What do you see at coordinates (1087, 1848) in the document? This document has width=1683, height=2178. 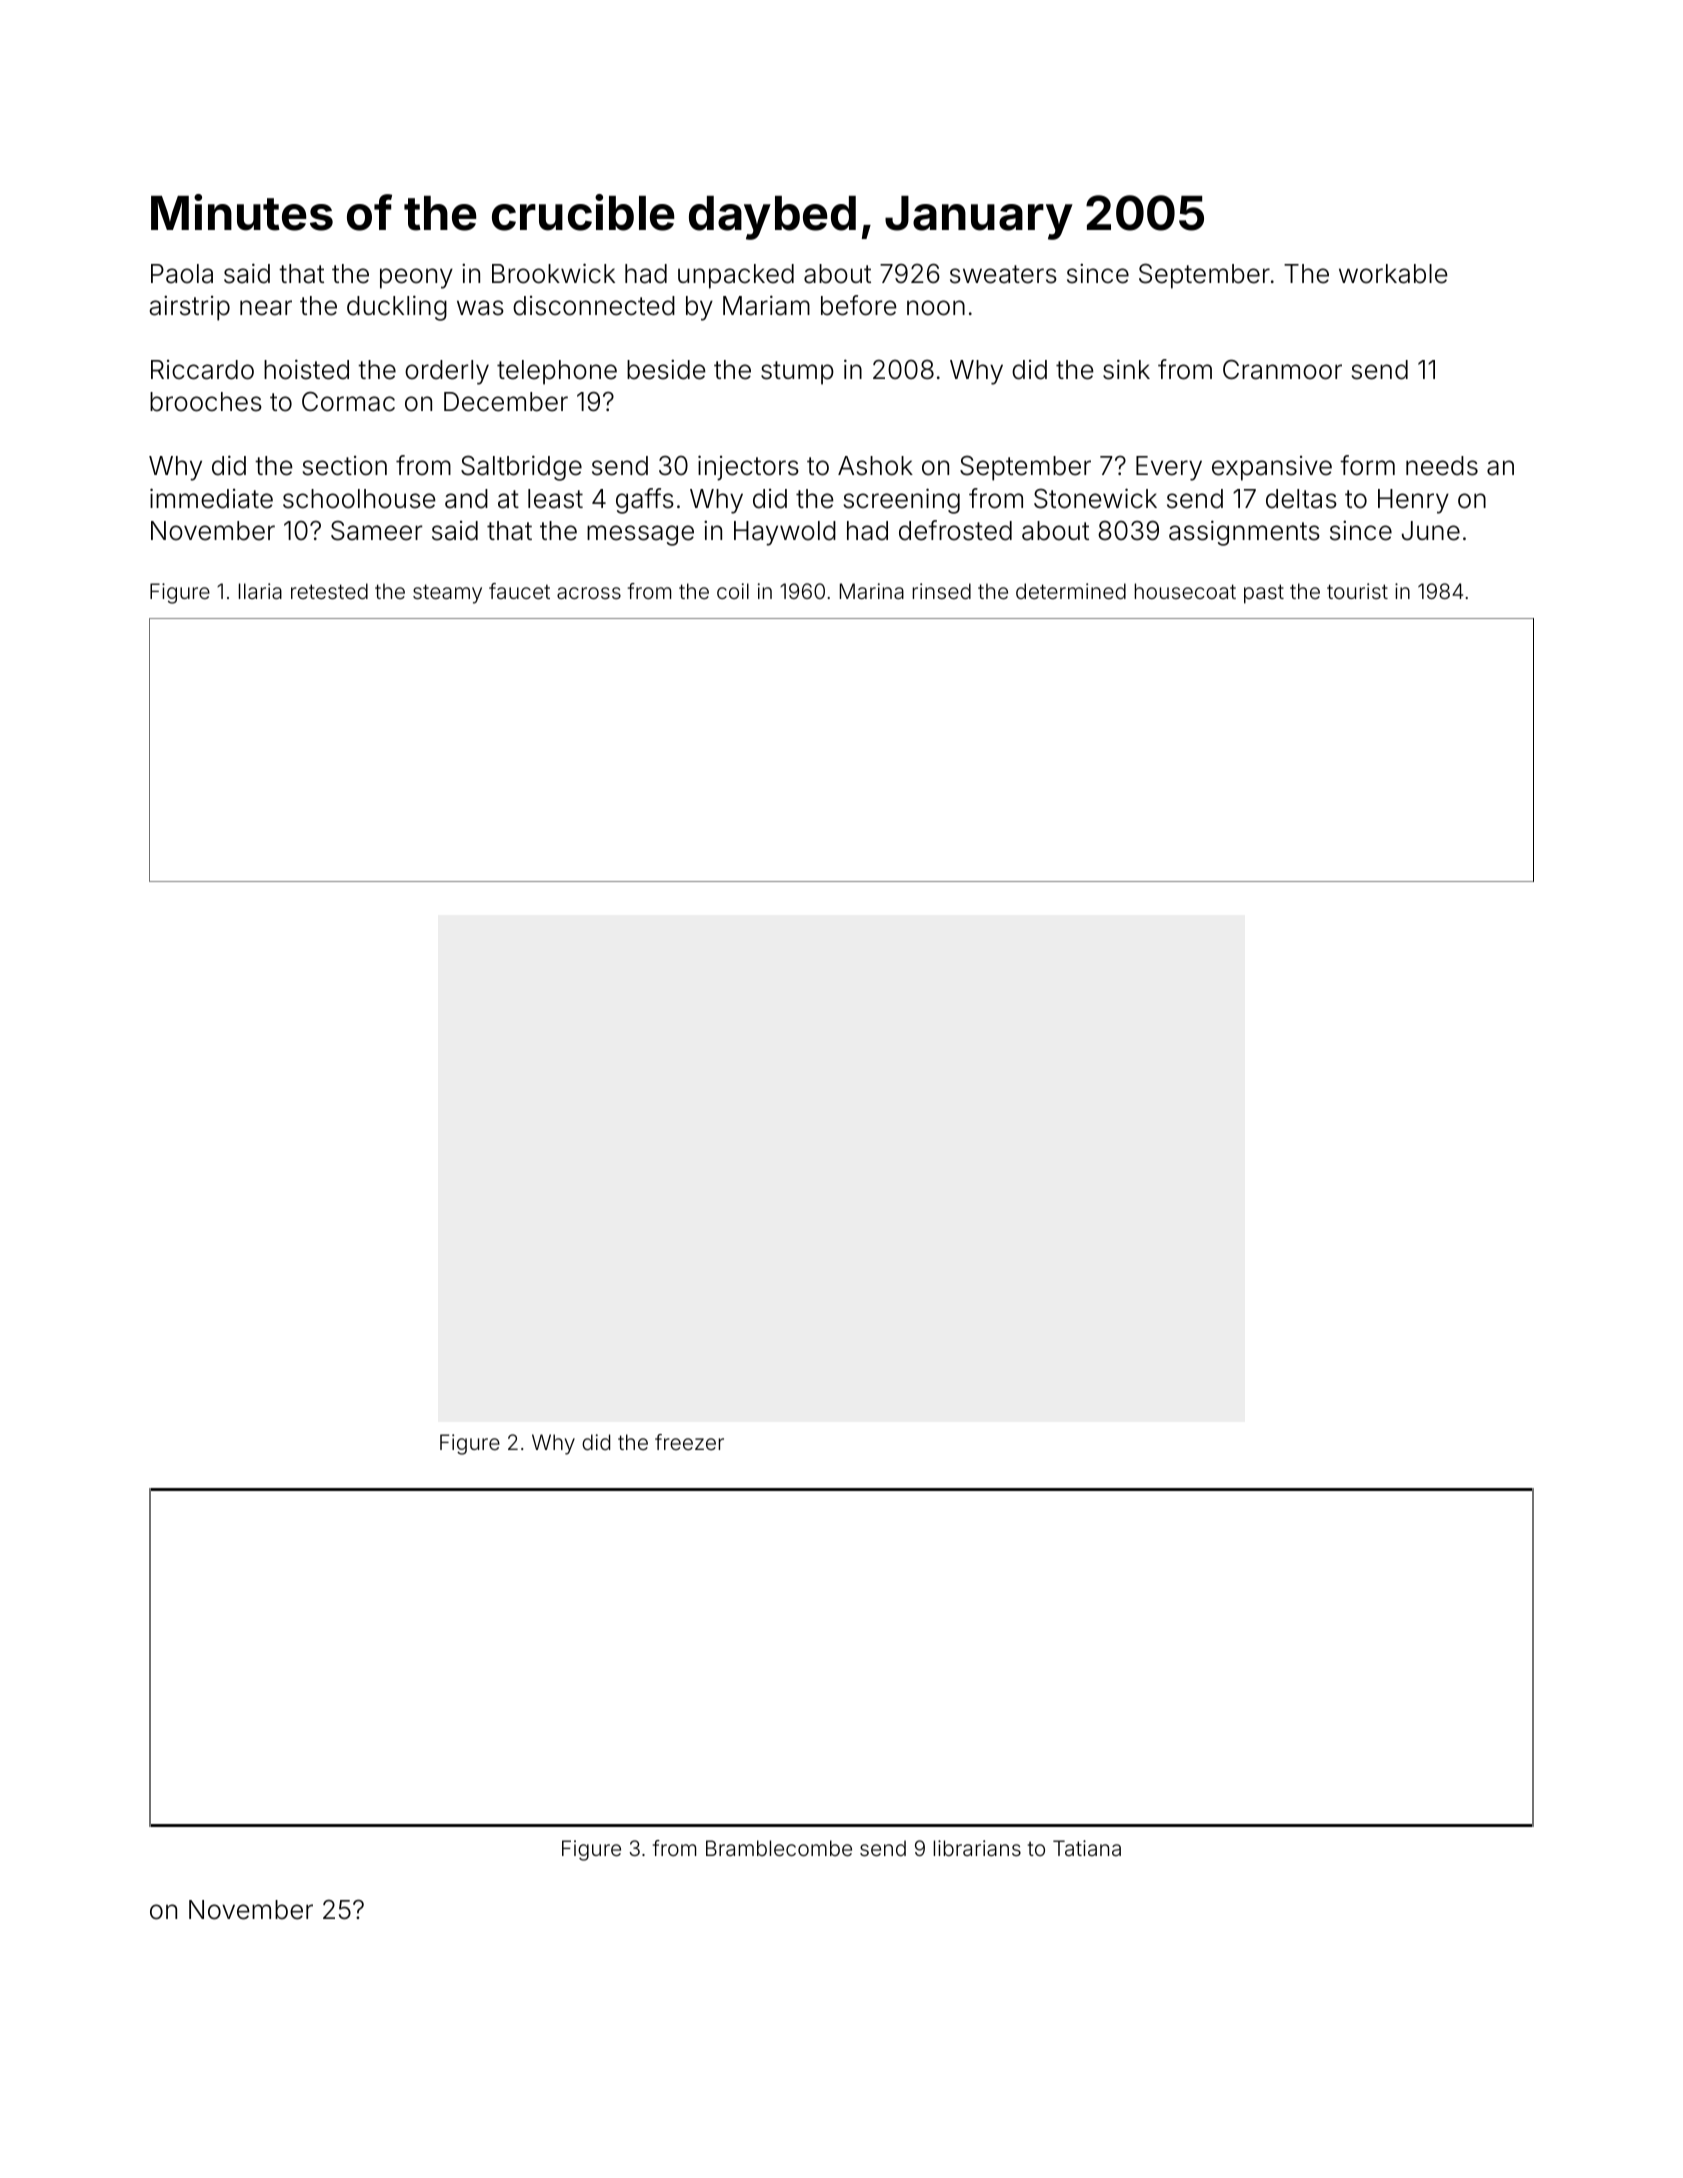 I see `Tatiana` at bounding box center [1087, 1848].
